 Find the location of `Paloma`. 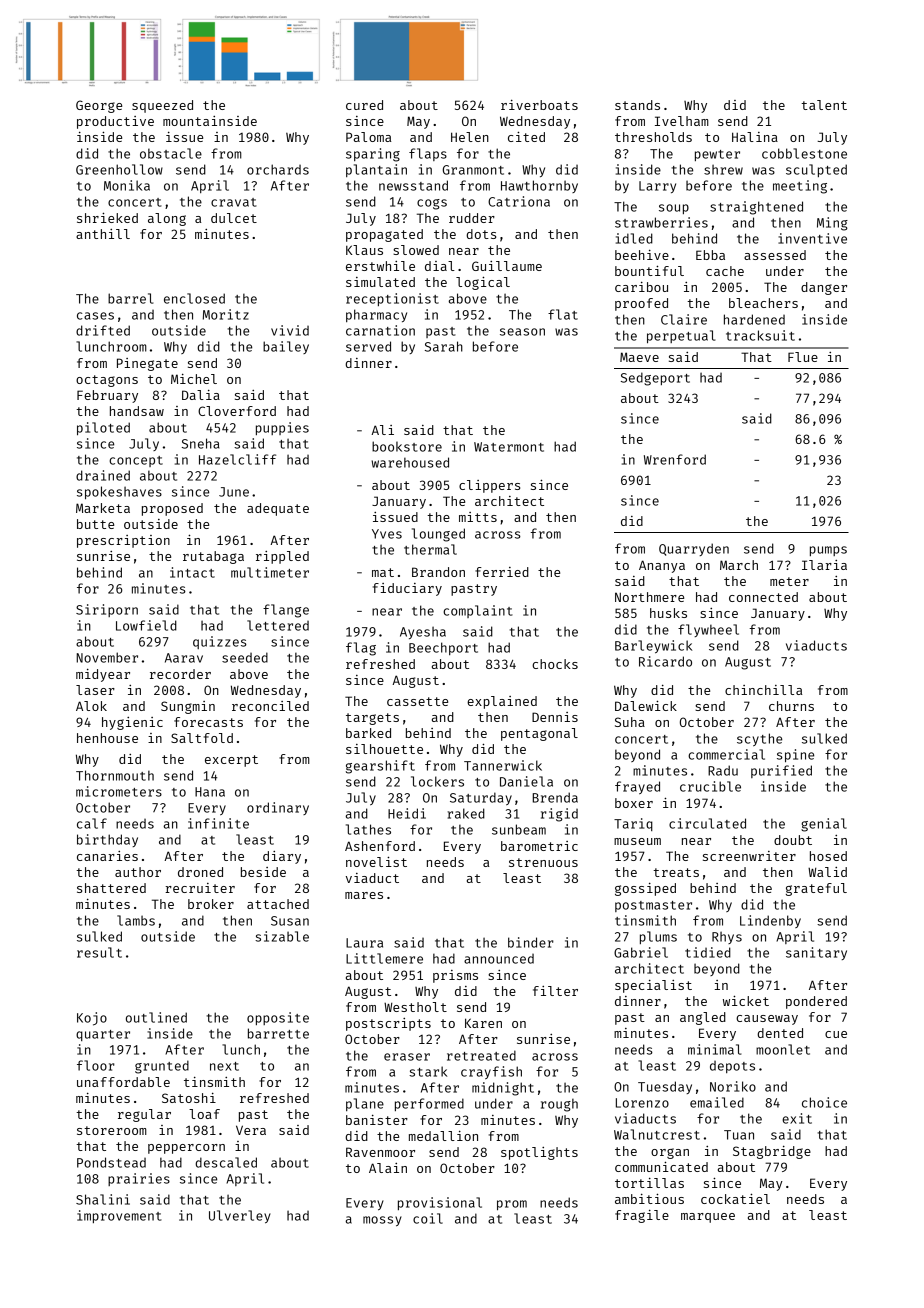

Paloma is located at coordinates (368, 137).
